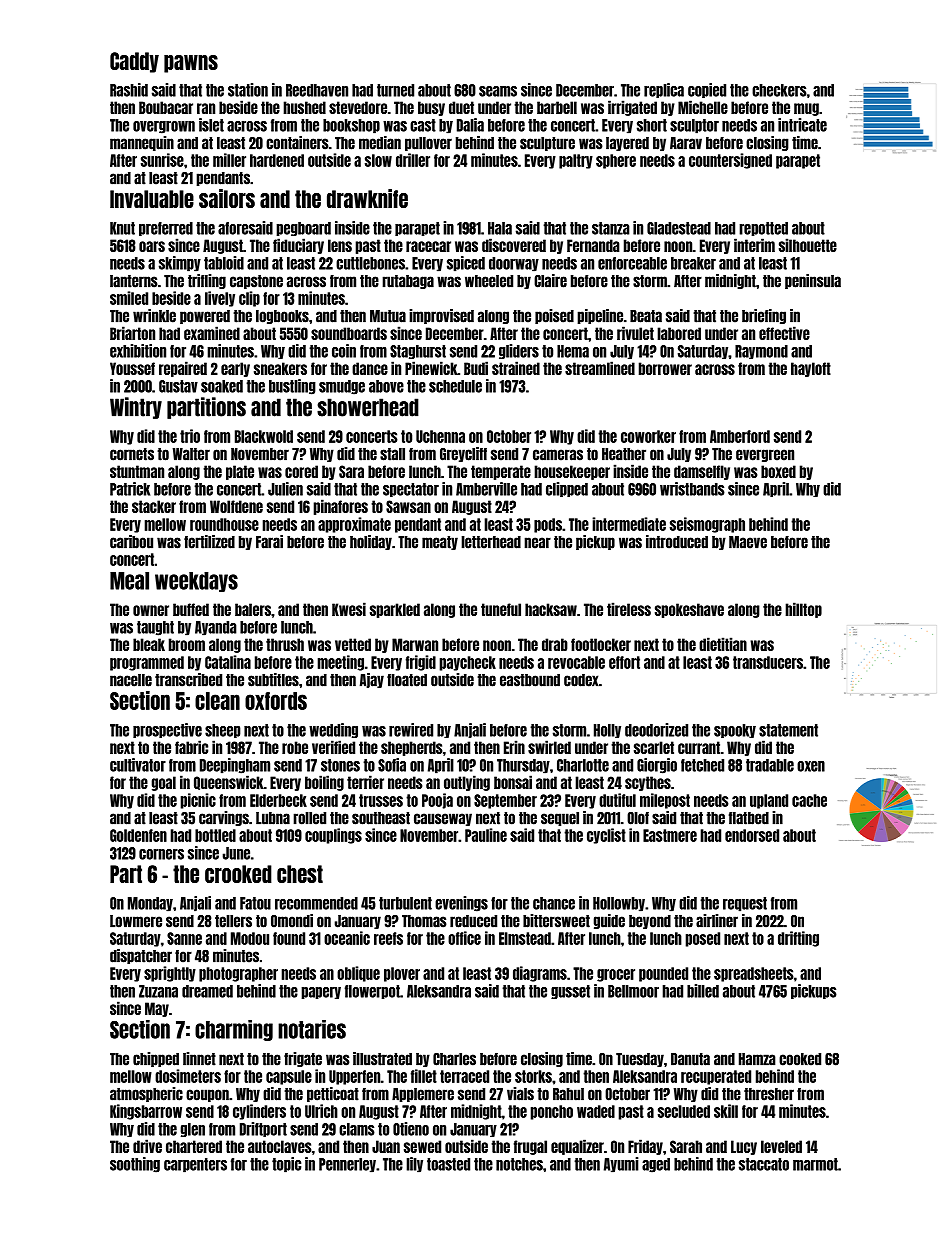  I want to click on paltry, so click(576, 161).
